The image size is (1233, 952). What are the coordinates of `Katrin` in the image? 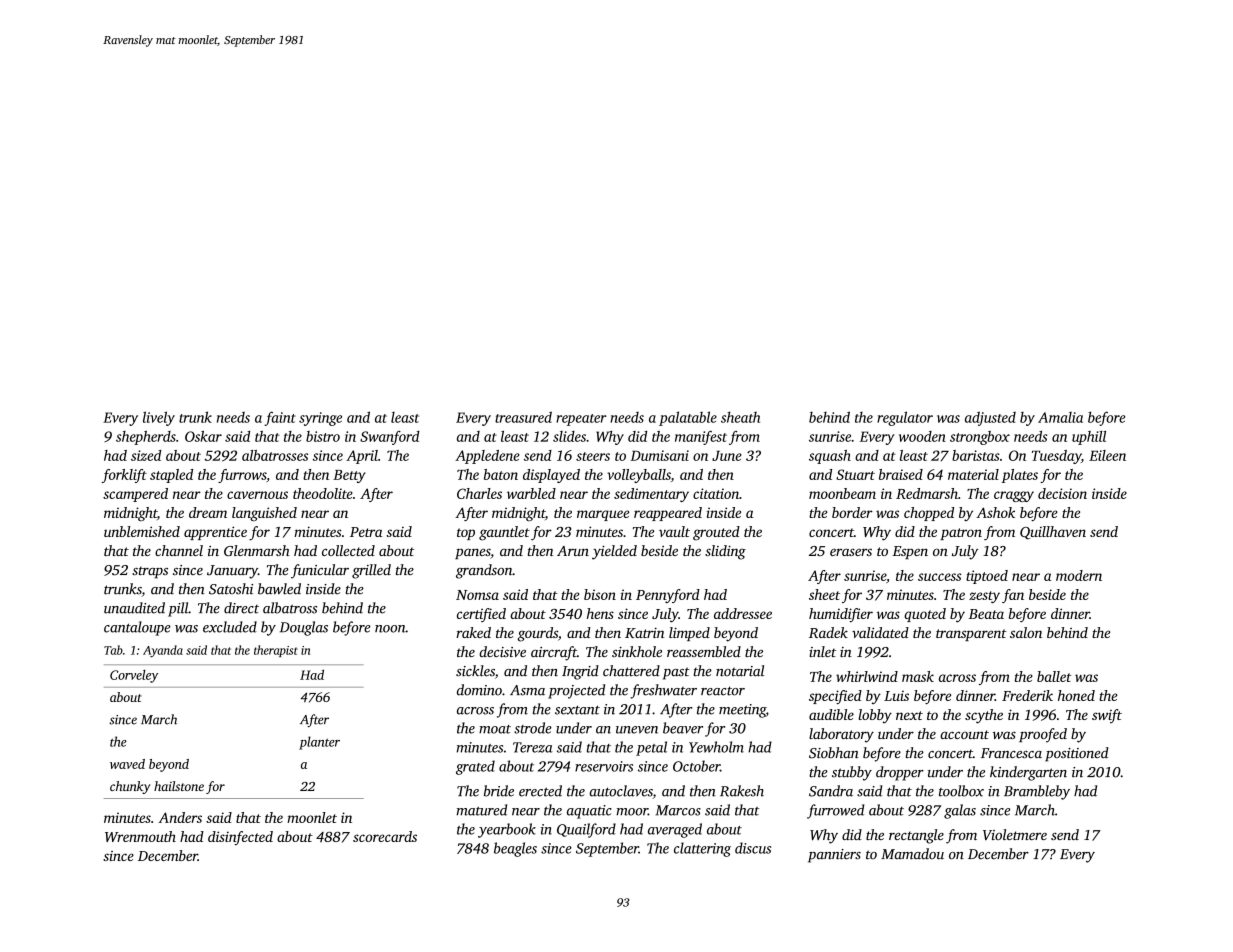 It's located at (644, 632).
